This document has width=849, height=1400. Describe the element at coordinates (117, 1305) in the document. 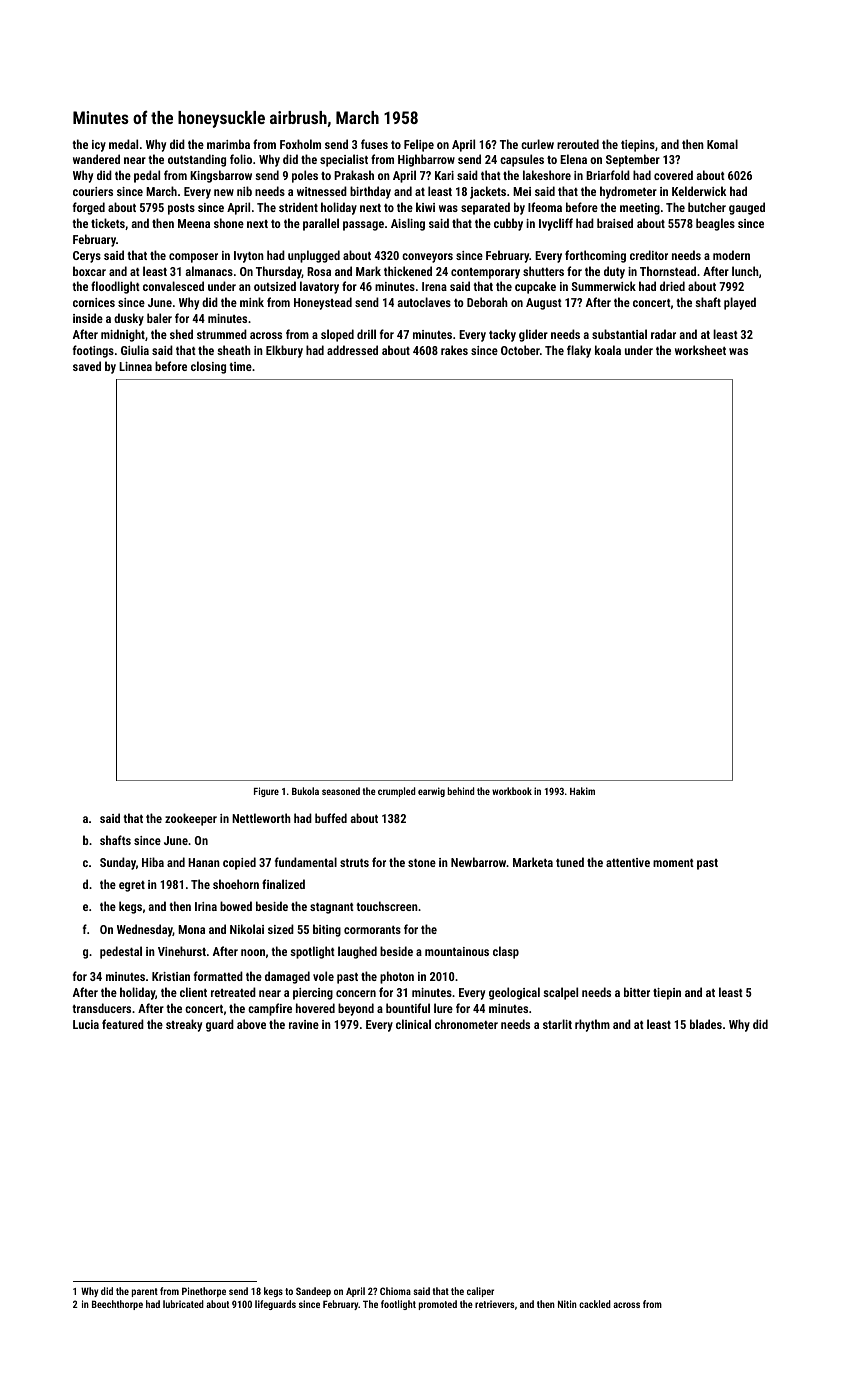

I see `Beechthorpe` at that location.
